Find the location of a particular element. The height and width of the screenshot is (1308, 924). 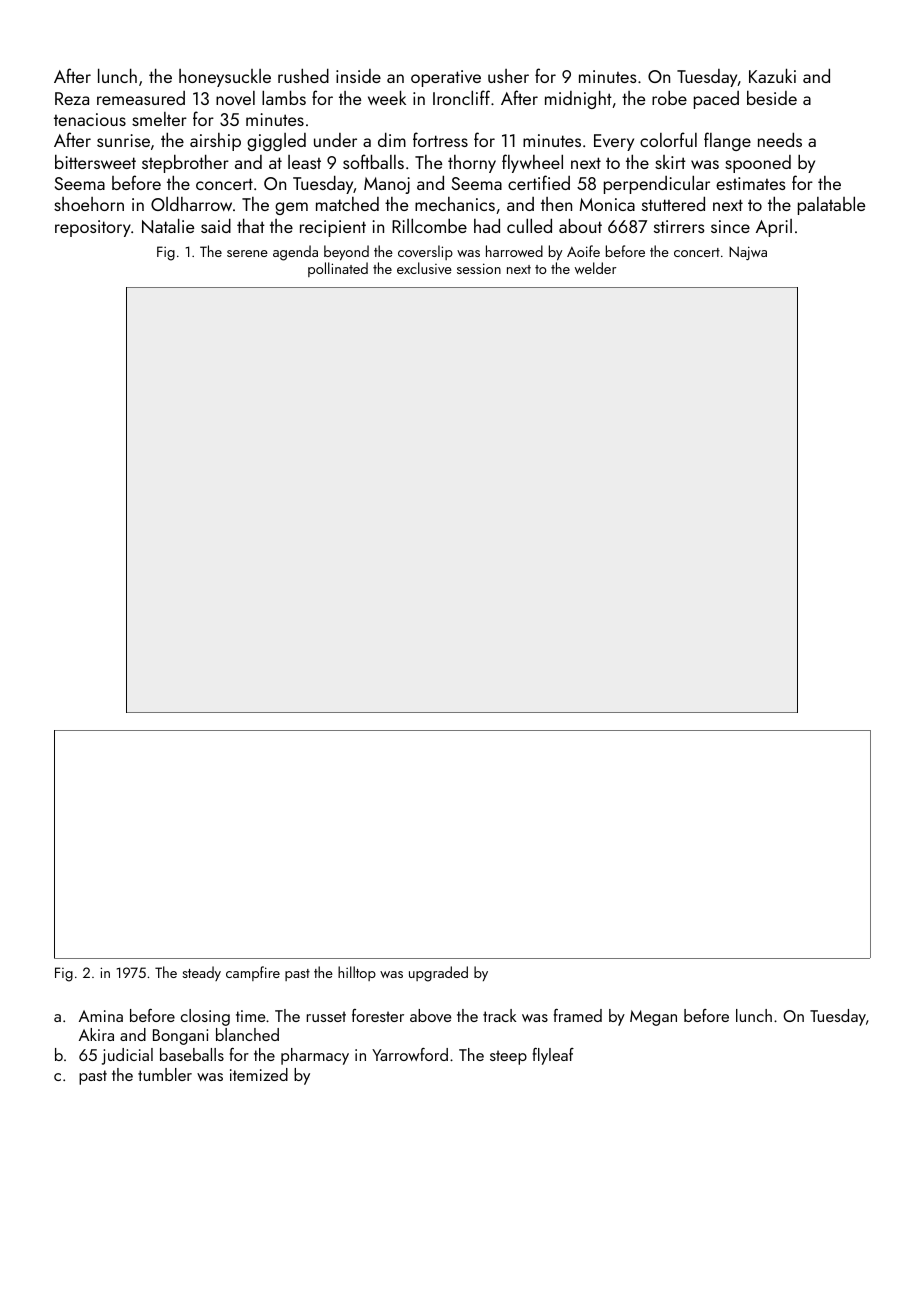

hilltop is located at coordinates (357, 973).
